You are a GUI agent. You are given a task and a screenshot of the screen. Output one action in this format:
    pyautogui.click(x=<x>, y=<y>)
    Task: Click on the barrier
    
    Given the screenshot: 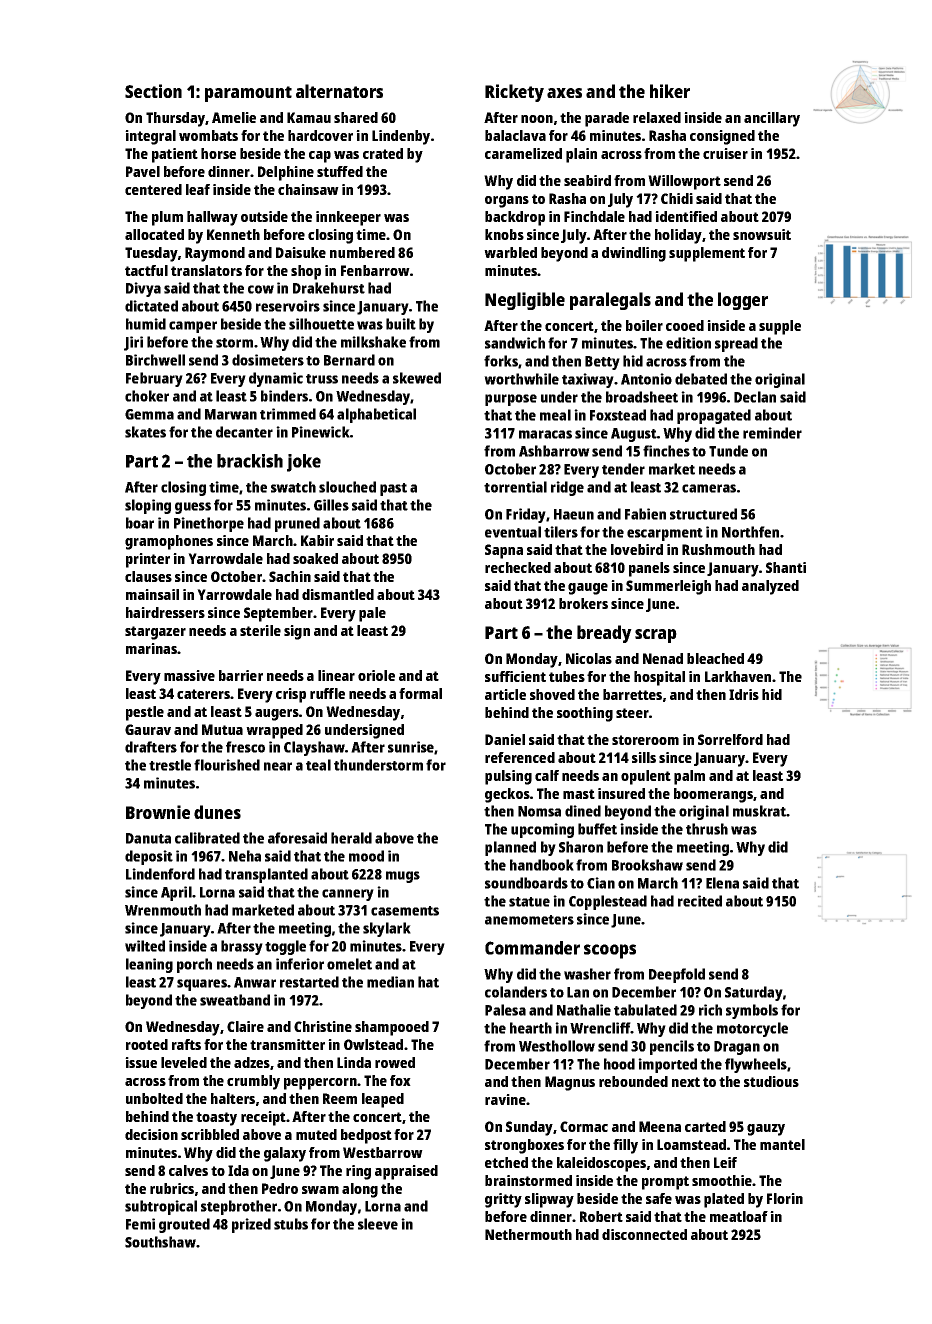 What is the action you would take?
    pyautogui.click(x=241, y=675)
